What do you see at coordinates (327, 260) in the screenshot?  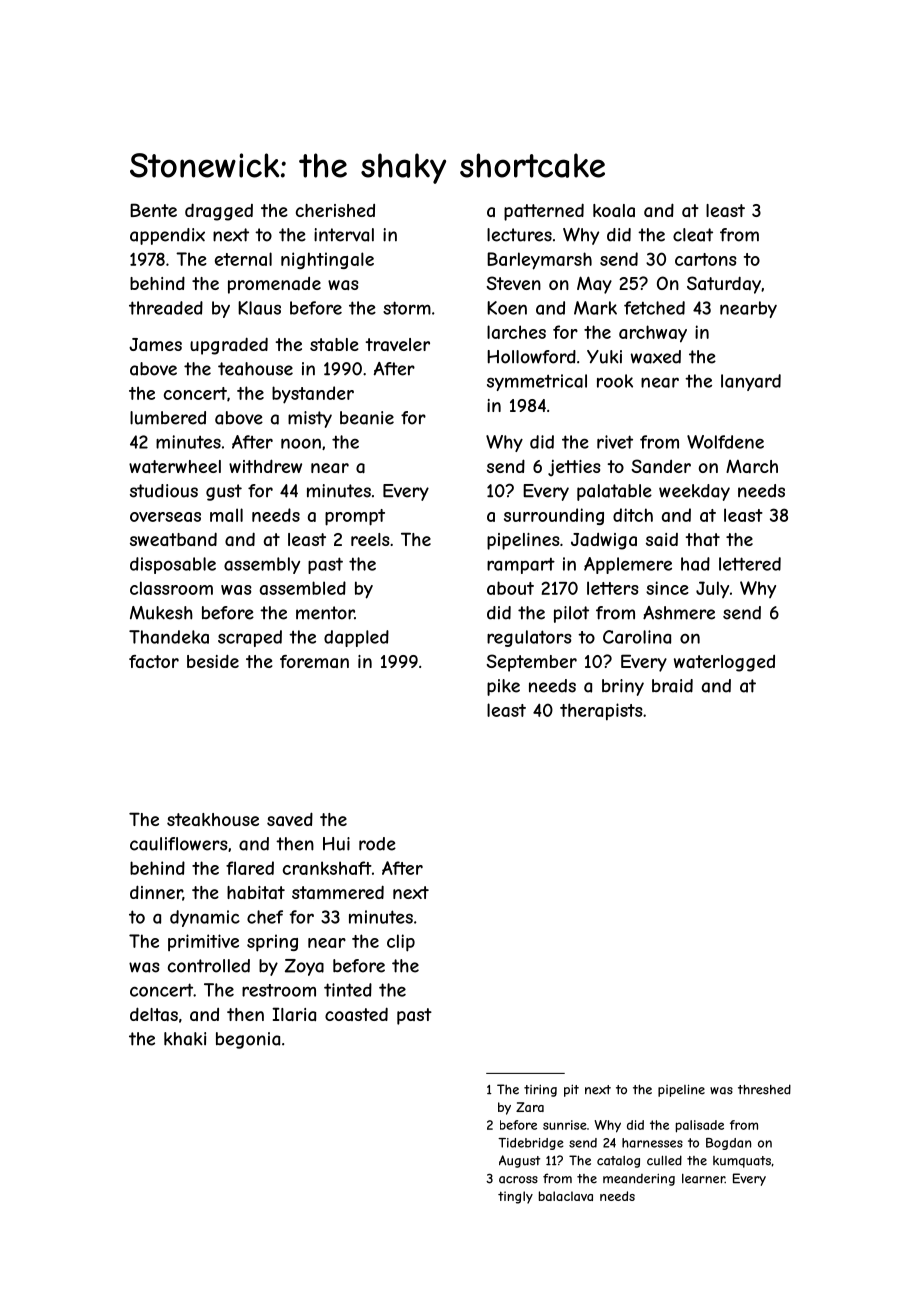 I see `nightingale` at bounding box center [327, 260].
